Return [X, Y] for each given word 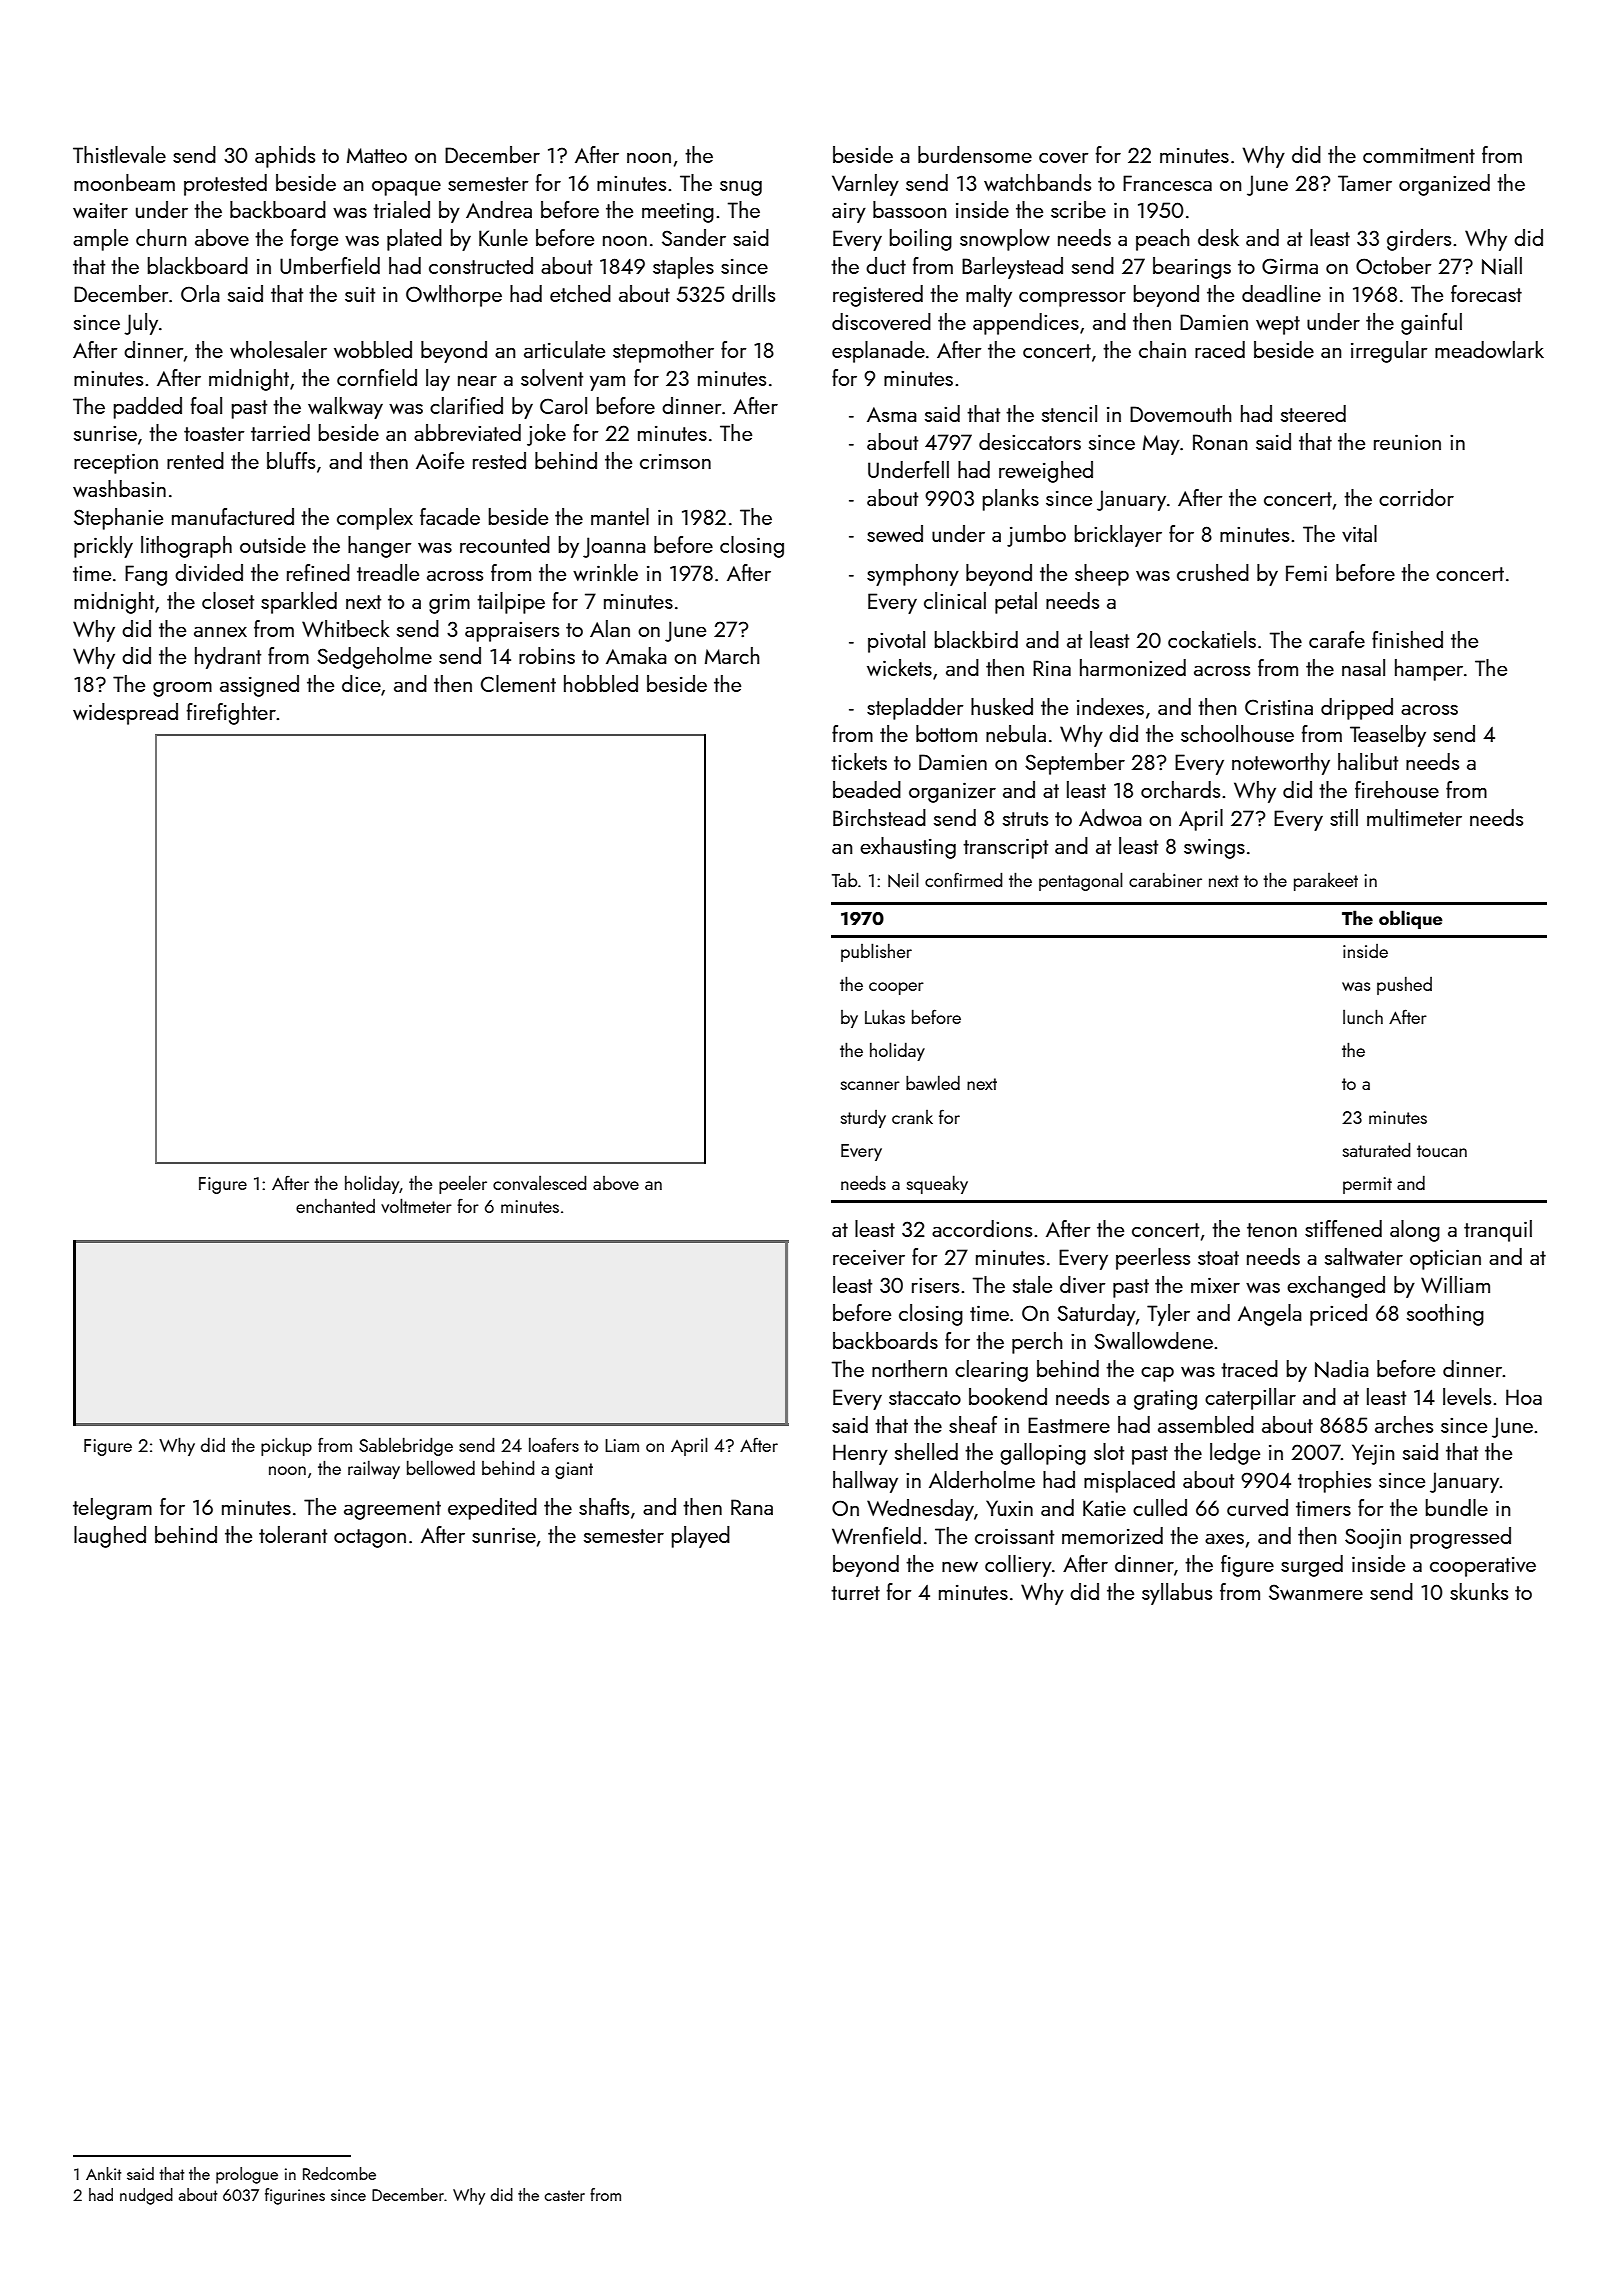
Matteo [377, 155]
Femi [1306, 573]
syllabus [1177, 1594]
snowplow [1005, 240]
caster [565, 2195]
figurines [295, 2196]
